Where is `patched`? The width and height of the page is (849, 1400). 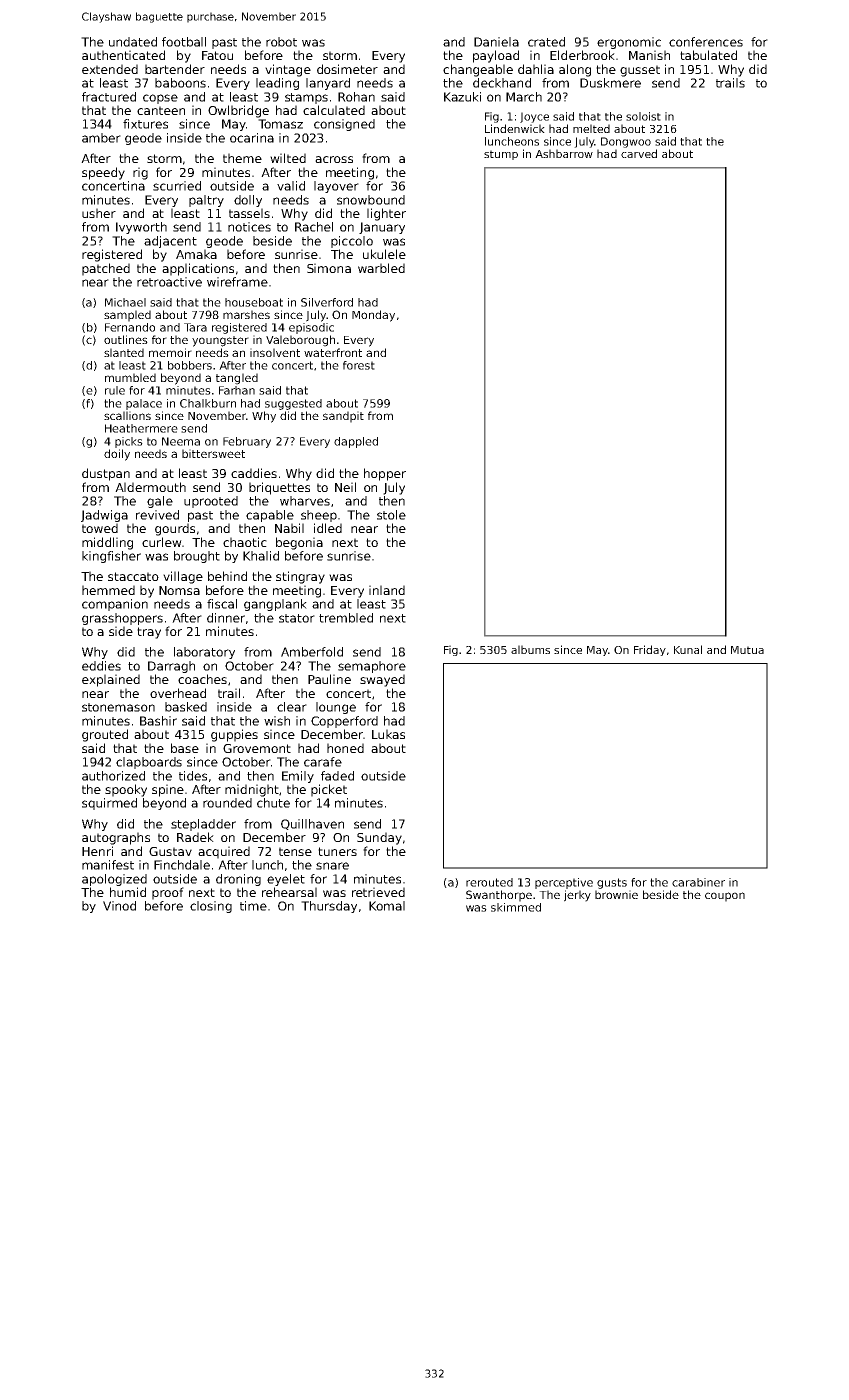
patched is located at coordinates (106, 269).
